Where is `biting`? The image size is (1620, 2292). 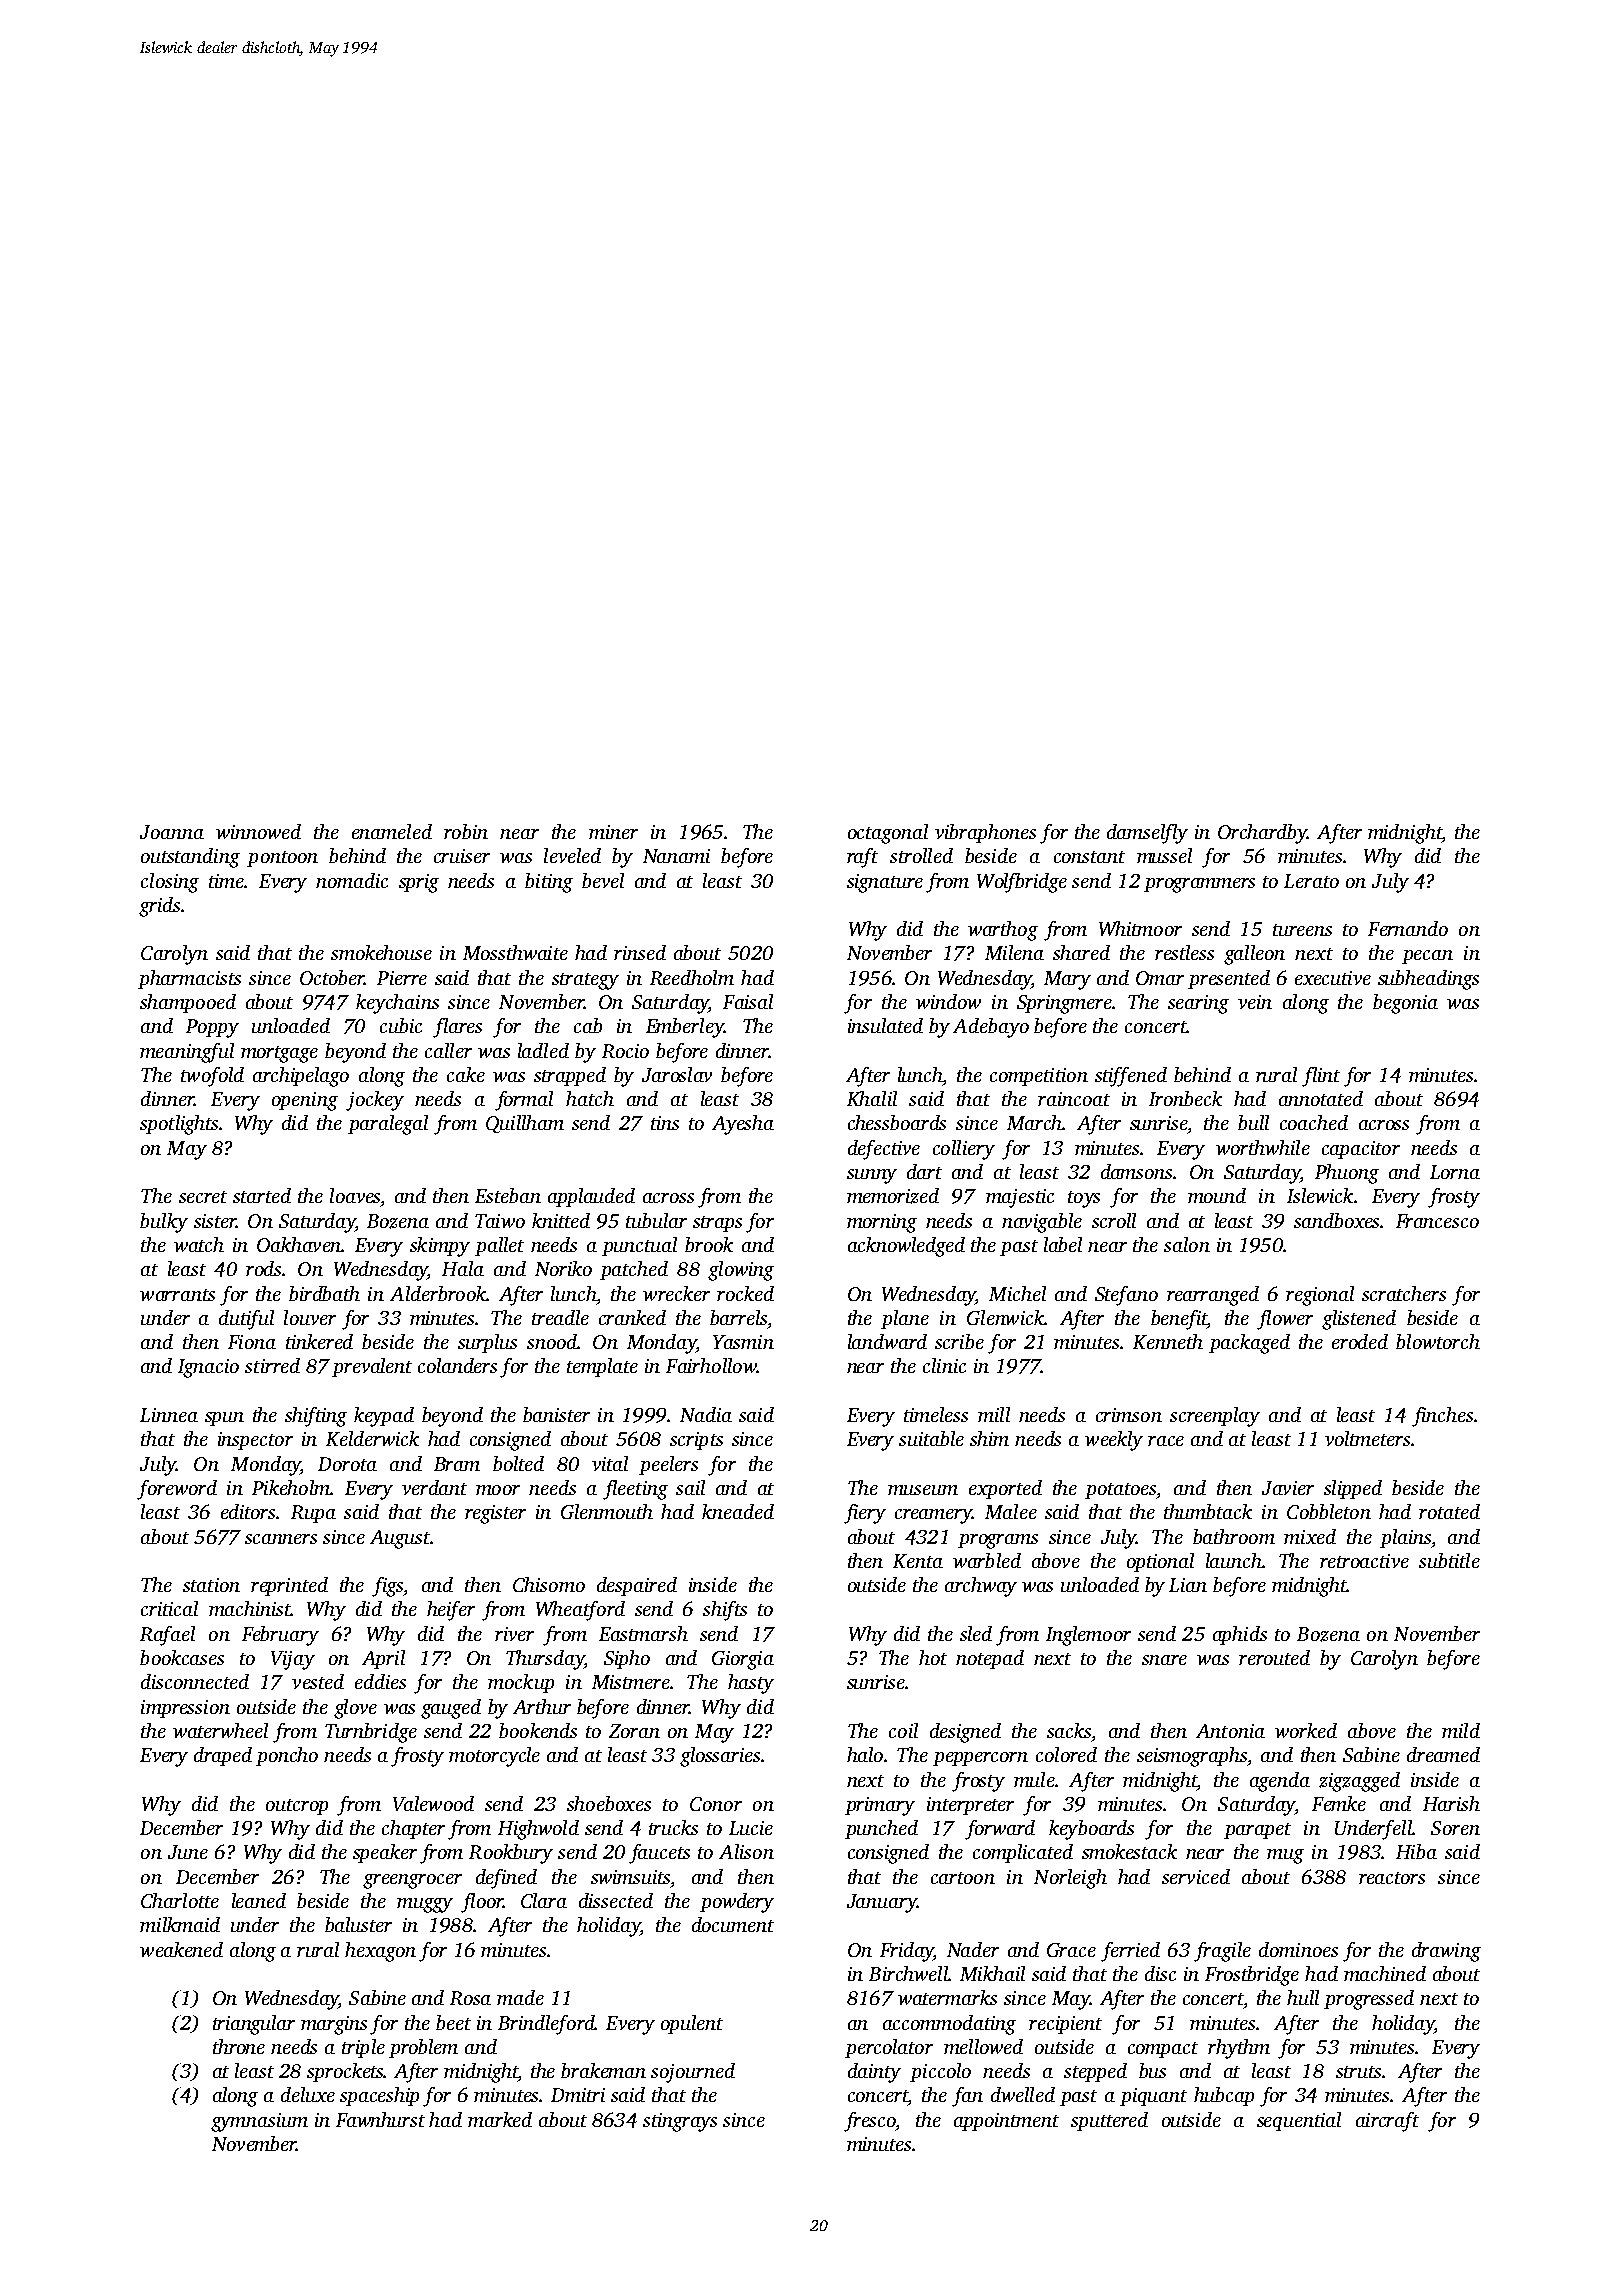 biting is located at coordinates (549, 883).
